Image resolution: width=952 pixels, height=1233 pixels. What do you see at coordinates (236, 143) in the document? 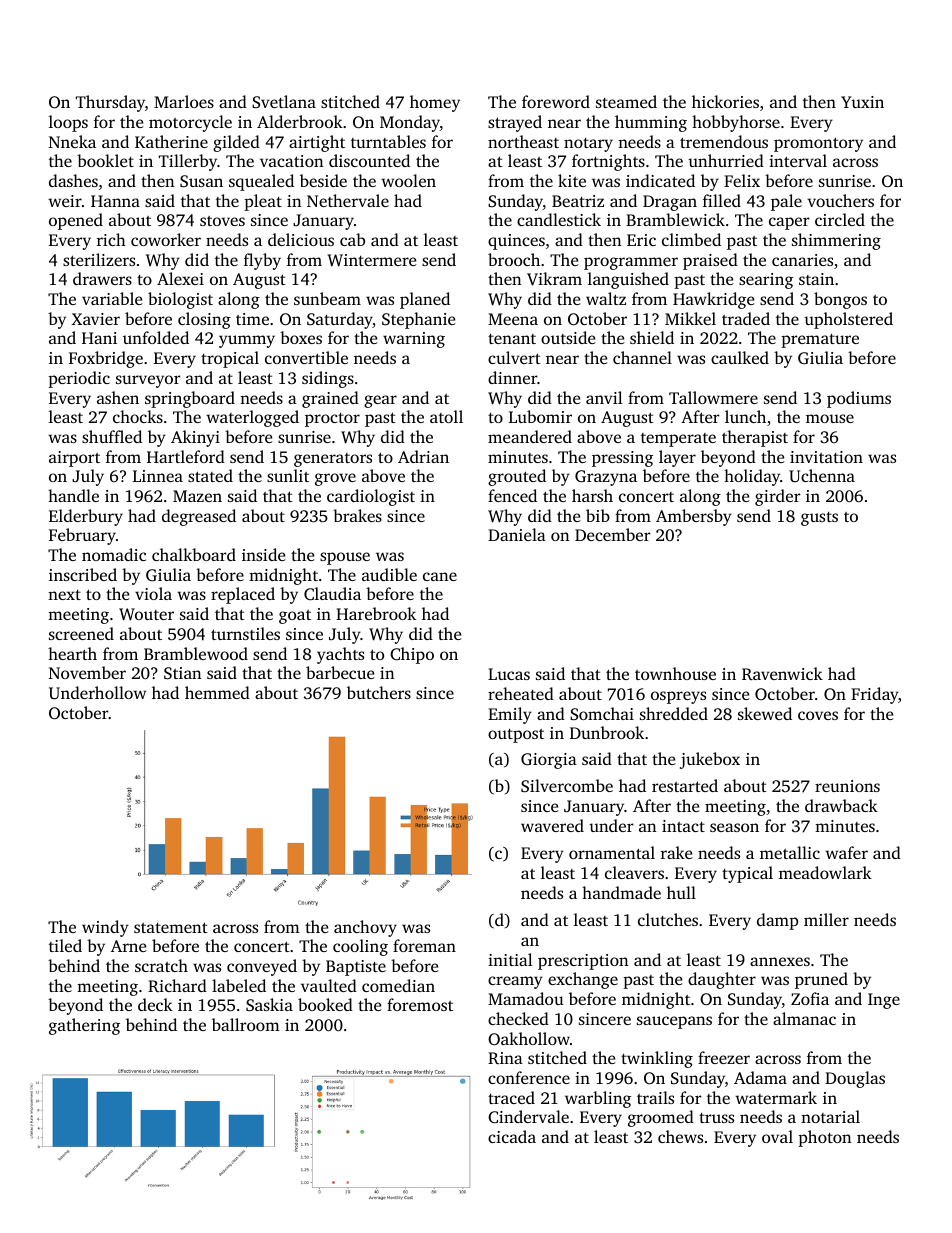
I see `gilded` at bounding box center [236, 143].
